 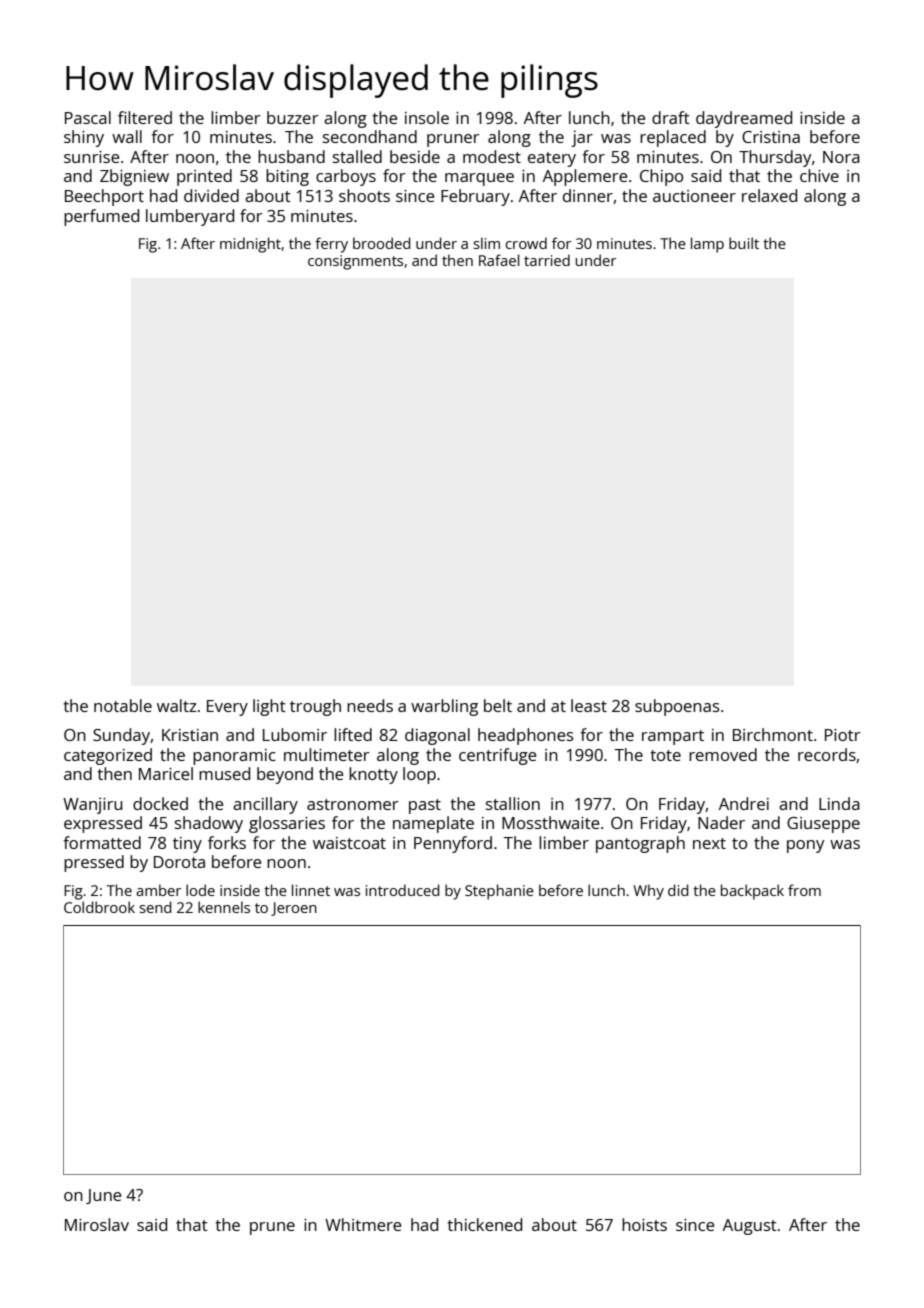 I want to click on filtered, so click(x=145, y=117).
